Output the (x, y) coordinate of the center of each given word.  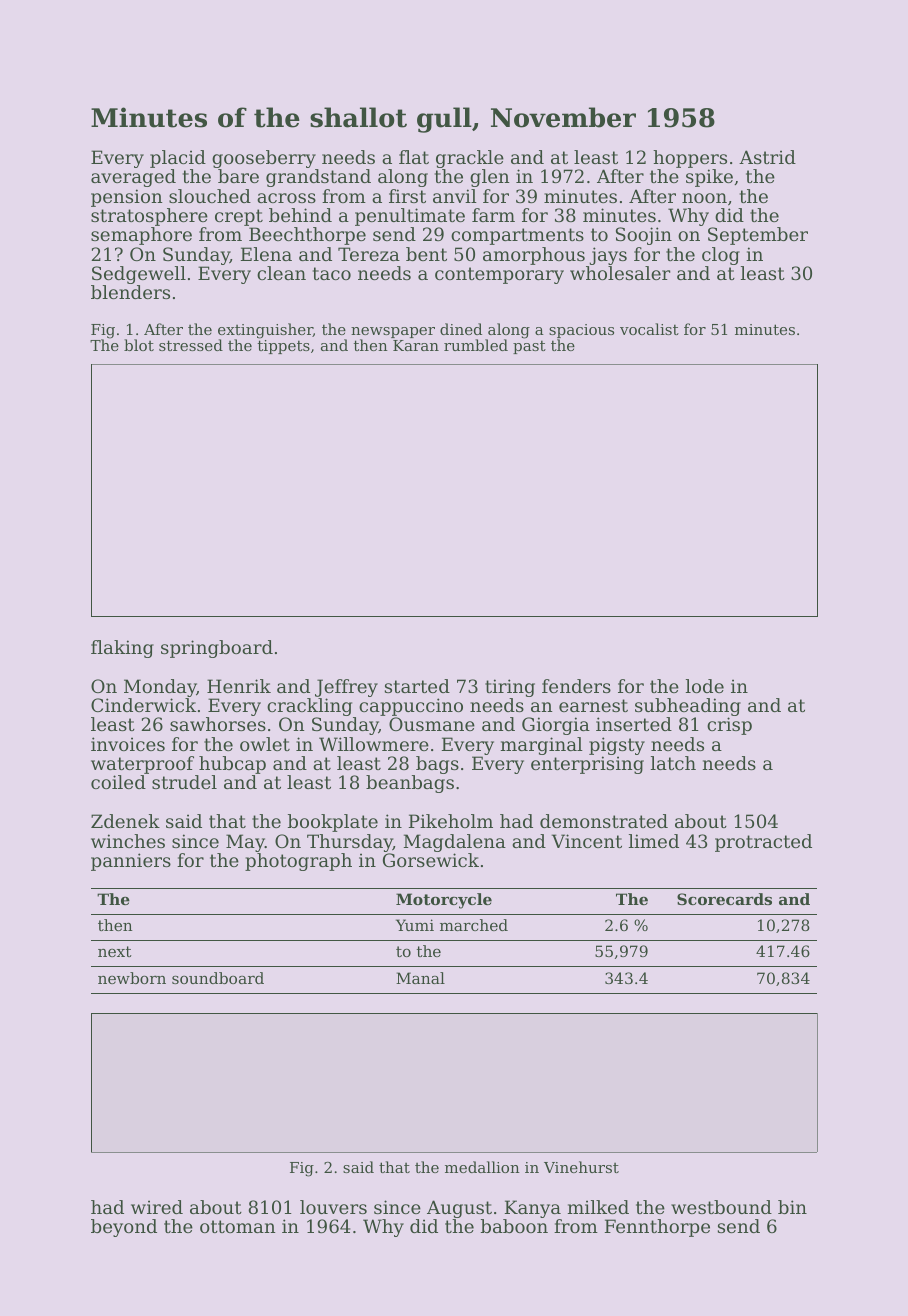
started (417, 686)
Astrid (767, 157)
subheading (688, 707)
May (245, 843)
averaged (133, 178)
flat (414, 157)
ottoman (237, 1226)
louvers (333, 1207)
